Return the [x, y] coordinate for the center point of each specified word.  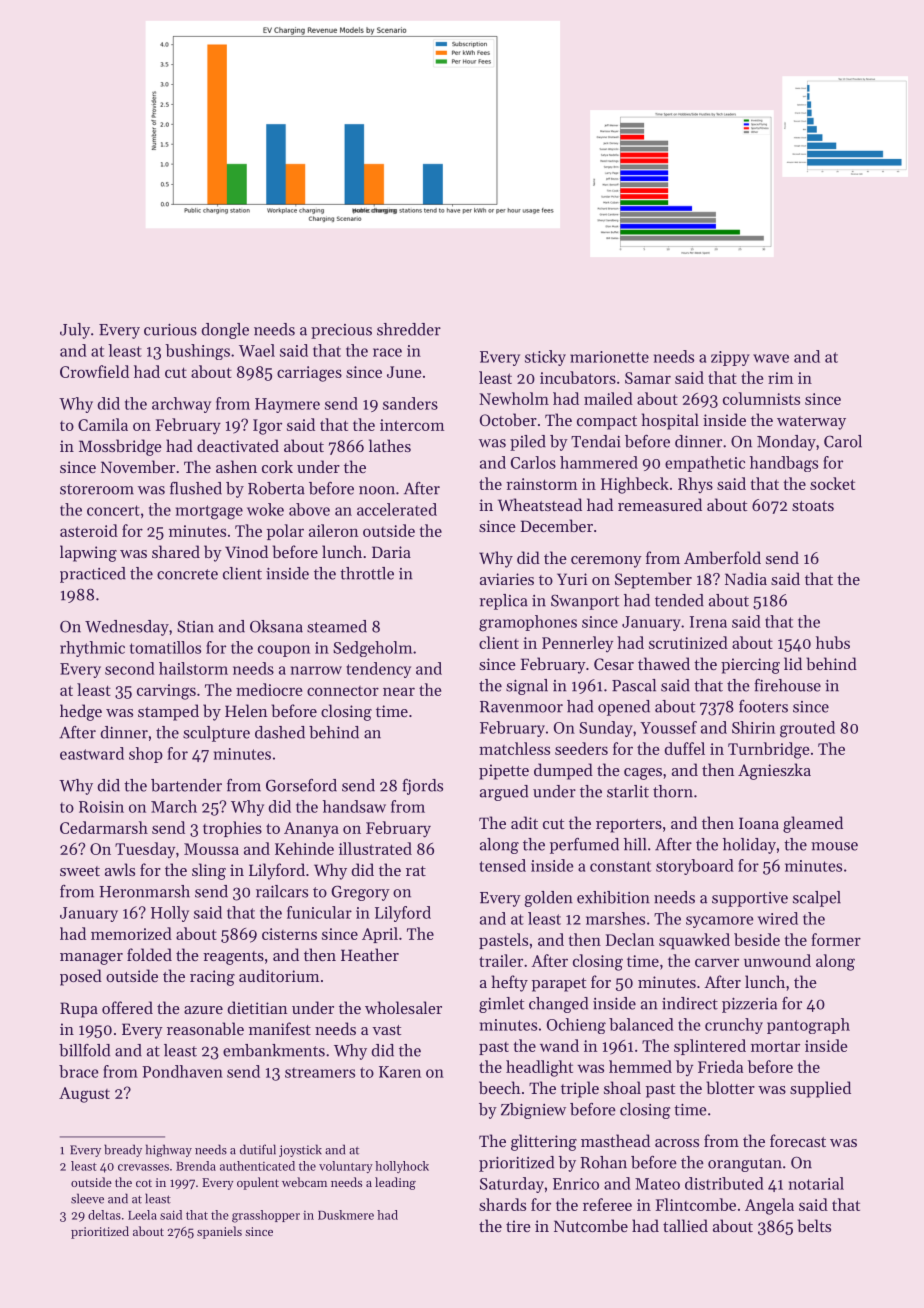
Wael [257, 350]
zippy [730, 358]
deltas [104, 1215]
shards [502, 1204]
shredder [409, 329]
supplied [820, 1089]
